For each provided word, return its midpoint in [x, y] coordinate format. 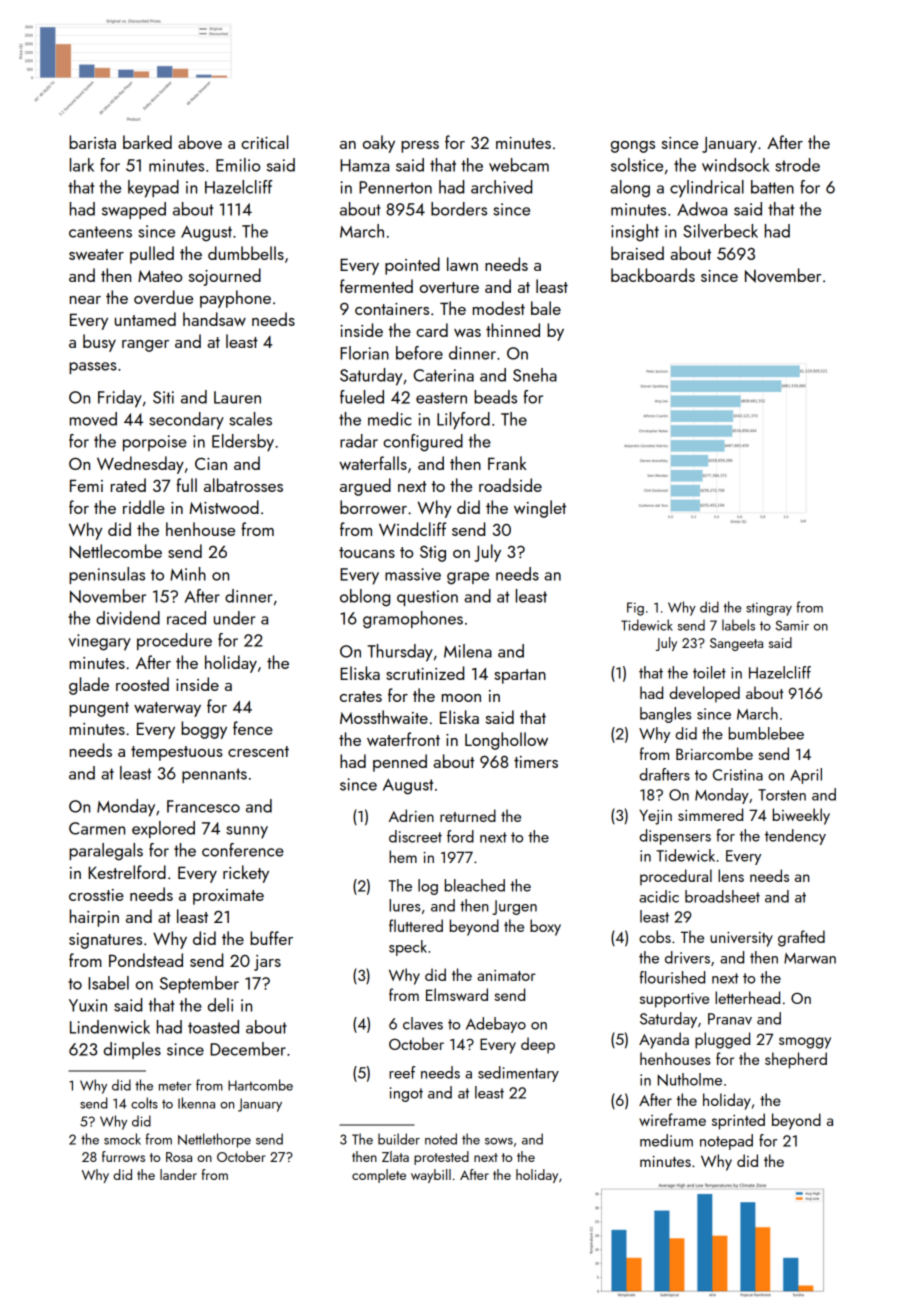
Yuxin [88, 1005]
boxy [545, 927]
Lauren [237, 397]
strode [797, 165]
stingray [769, 609]
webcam [519, 165]
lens [731, 875]
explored [163, 829]
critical [264, 142]
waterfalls [373, 463]
